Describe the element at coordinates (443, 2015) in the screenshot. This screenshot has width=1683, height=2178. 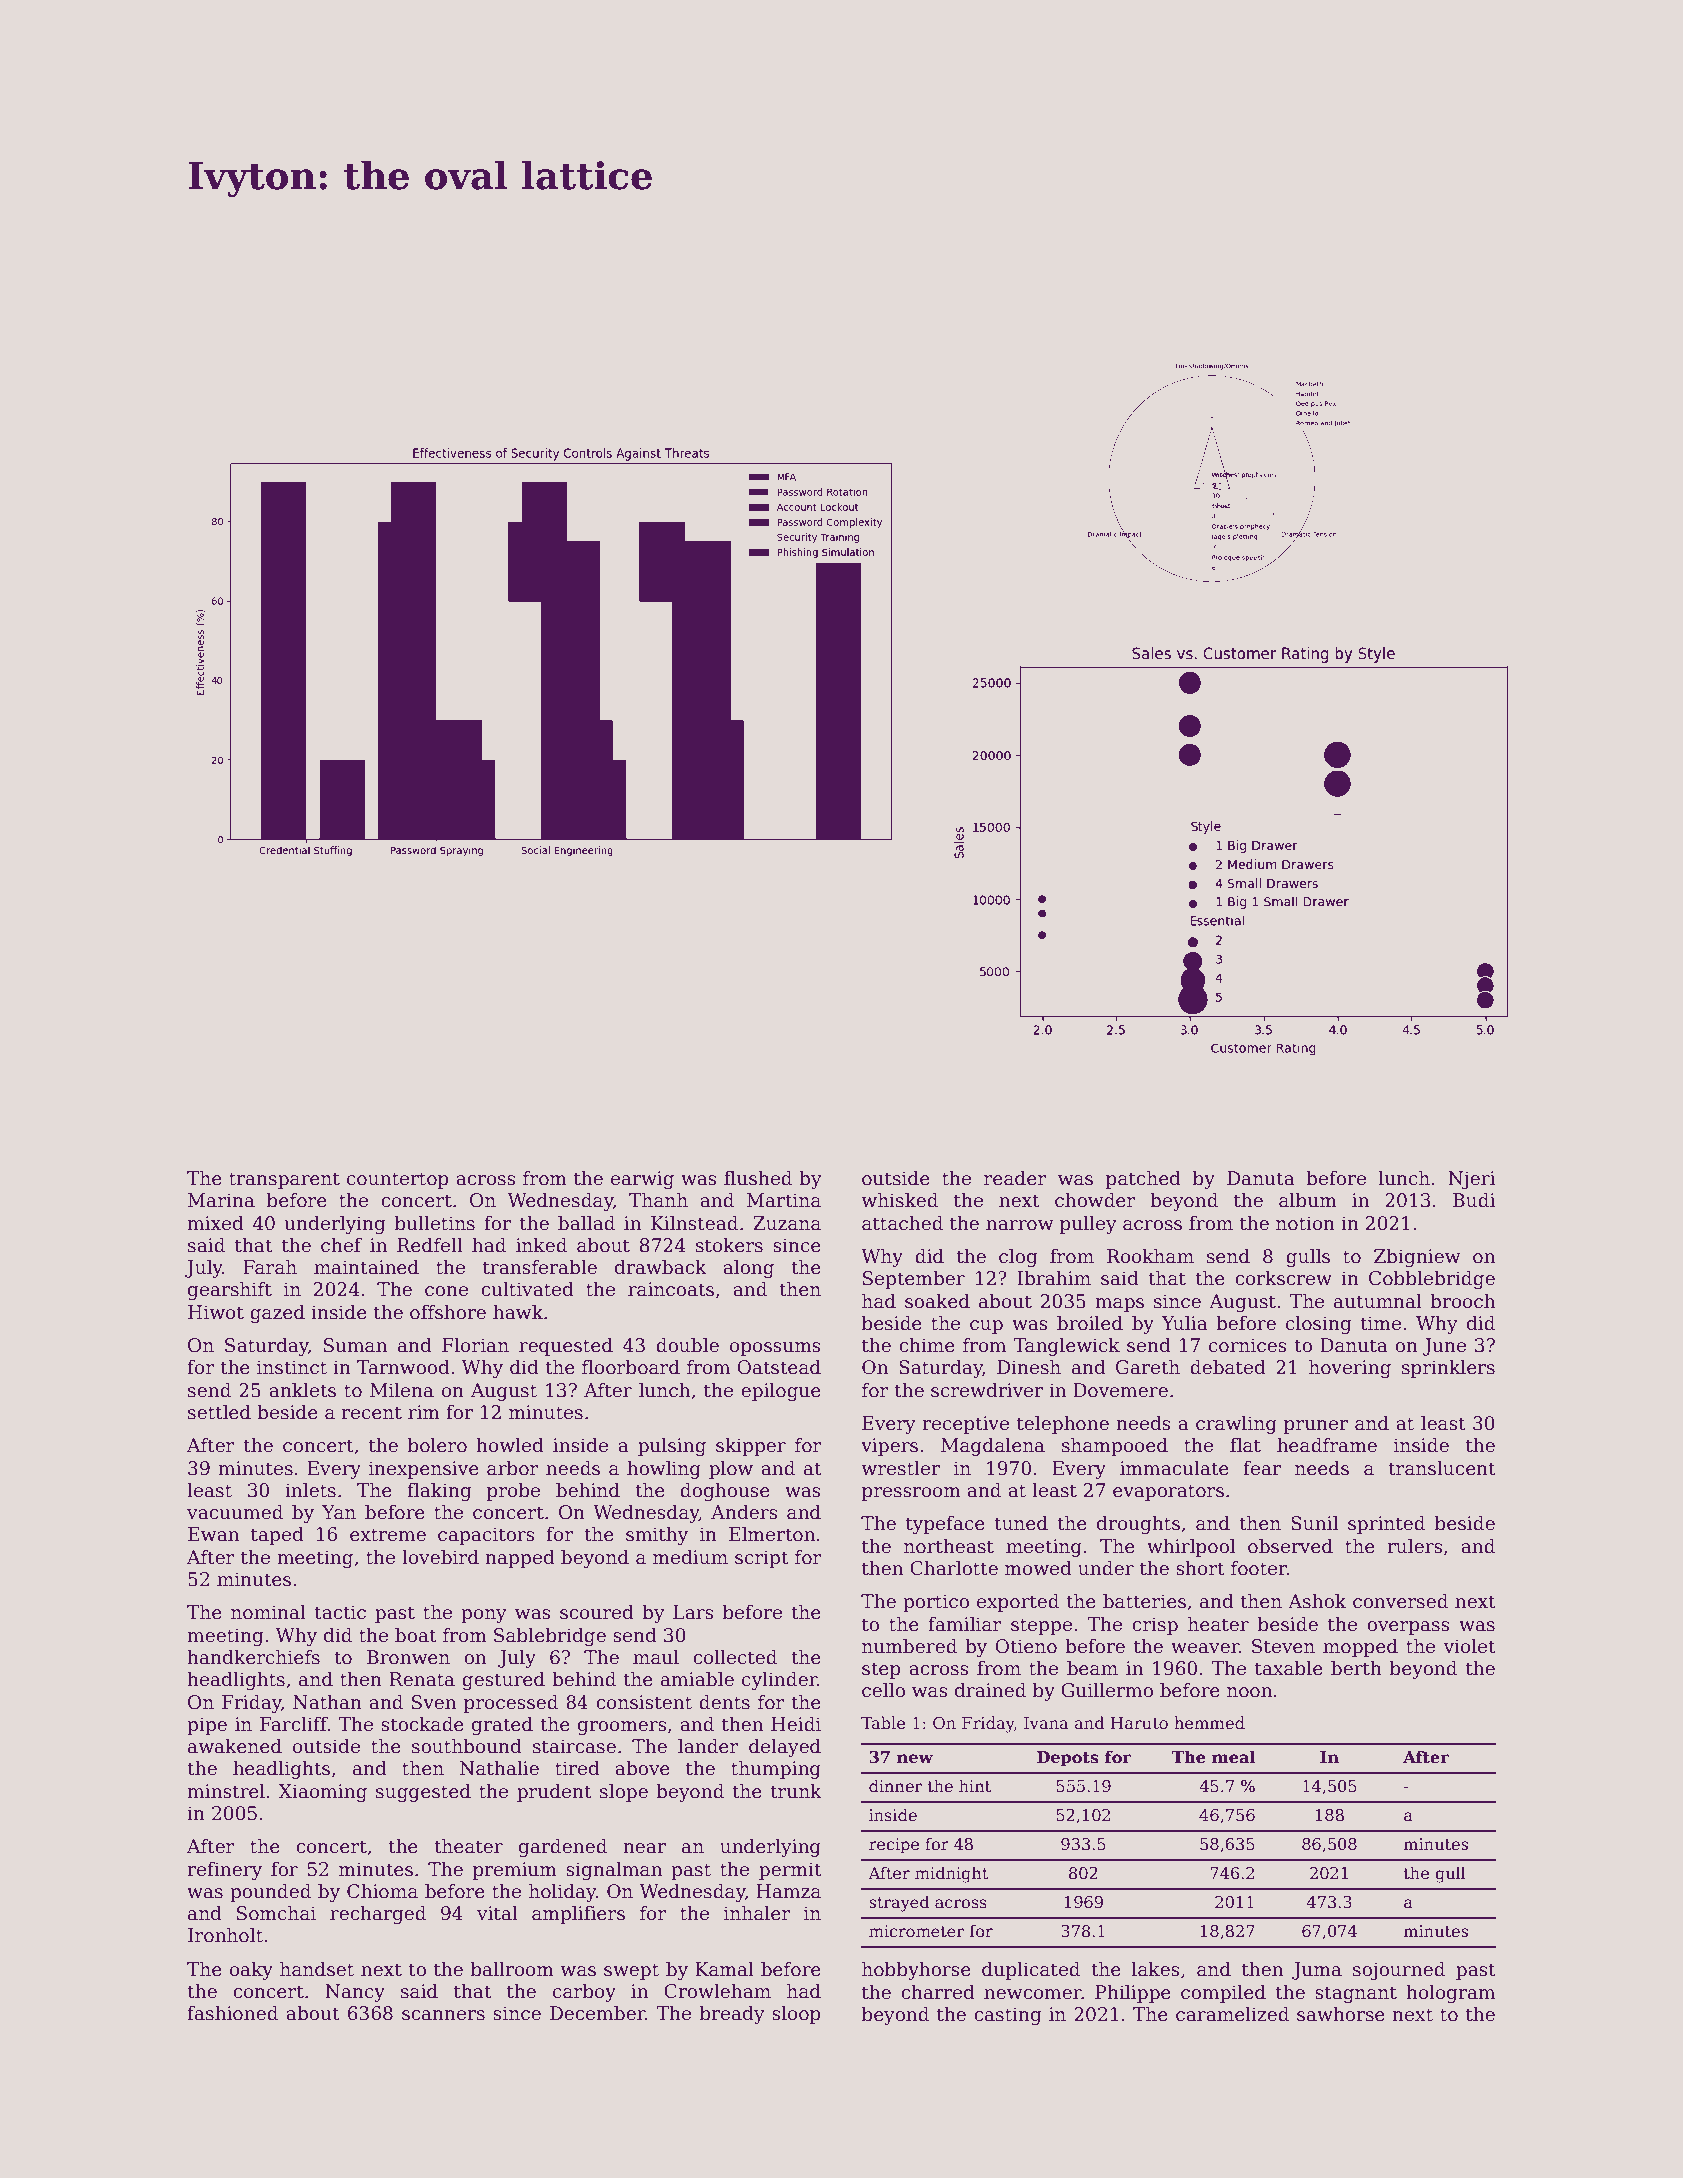
I see `scanners` at that location.
